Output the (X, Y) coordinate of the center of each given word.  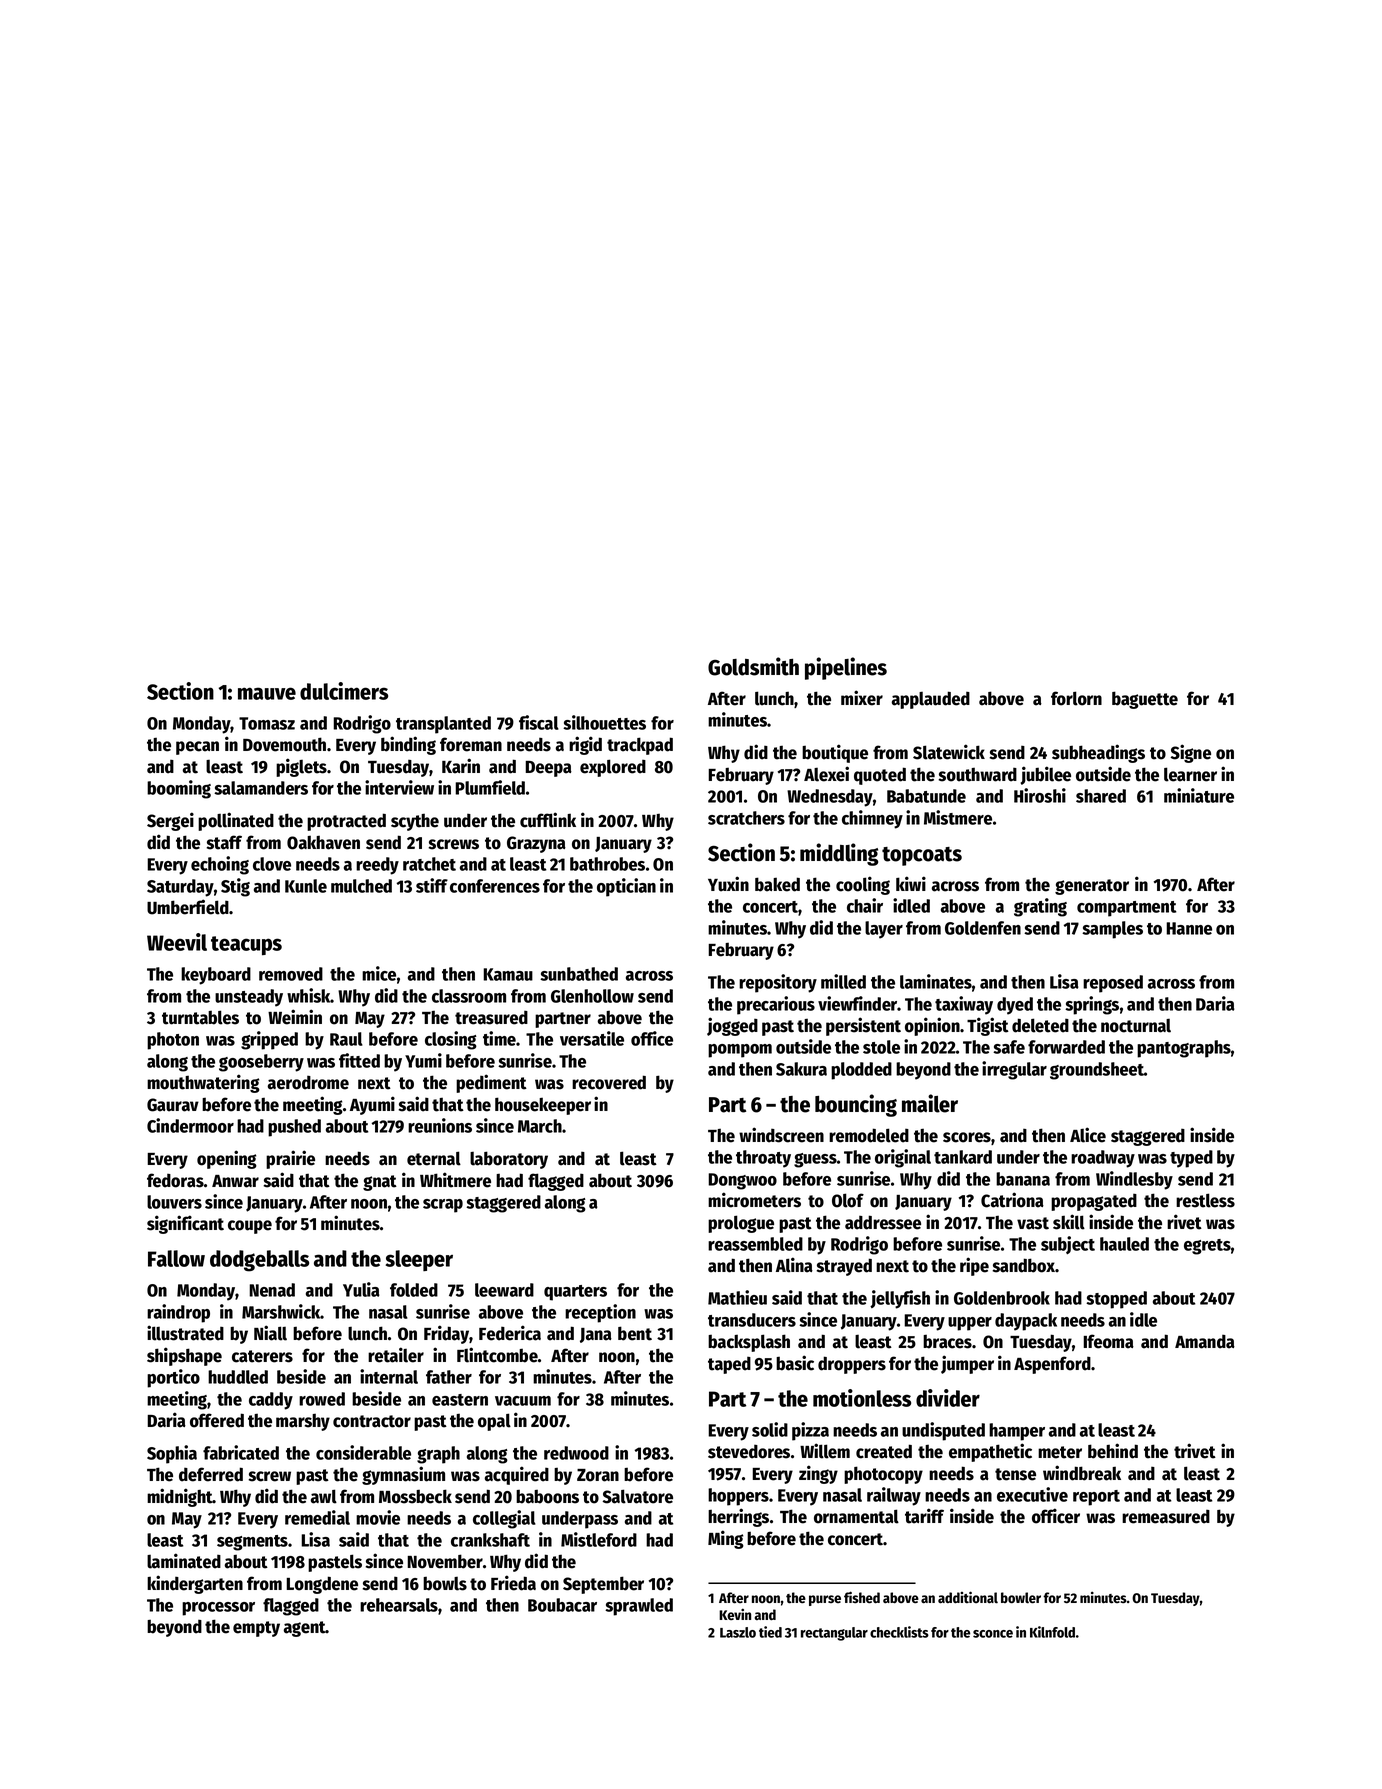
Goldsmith (753, 666)
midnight (180, 1497)
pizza (810, 1431)
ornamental (856, 1516)
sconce (993, 1634)
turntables (200, 1017)
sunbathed (579, 974)
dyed (1015, 1006)
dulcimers (344, 691)
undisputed (943, 1431)
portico (173, 1378)
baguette (1145, 700)
